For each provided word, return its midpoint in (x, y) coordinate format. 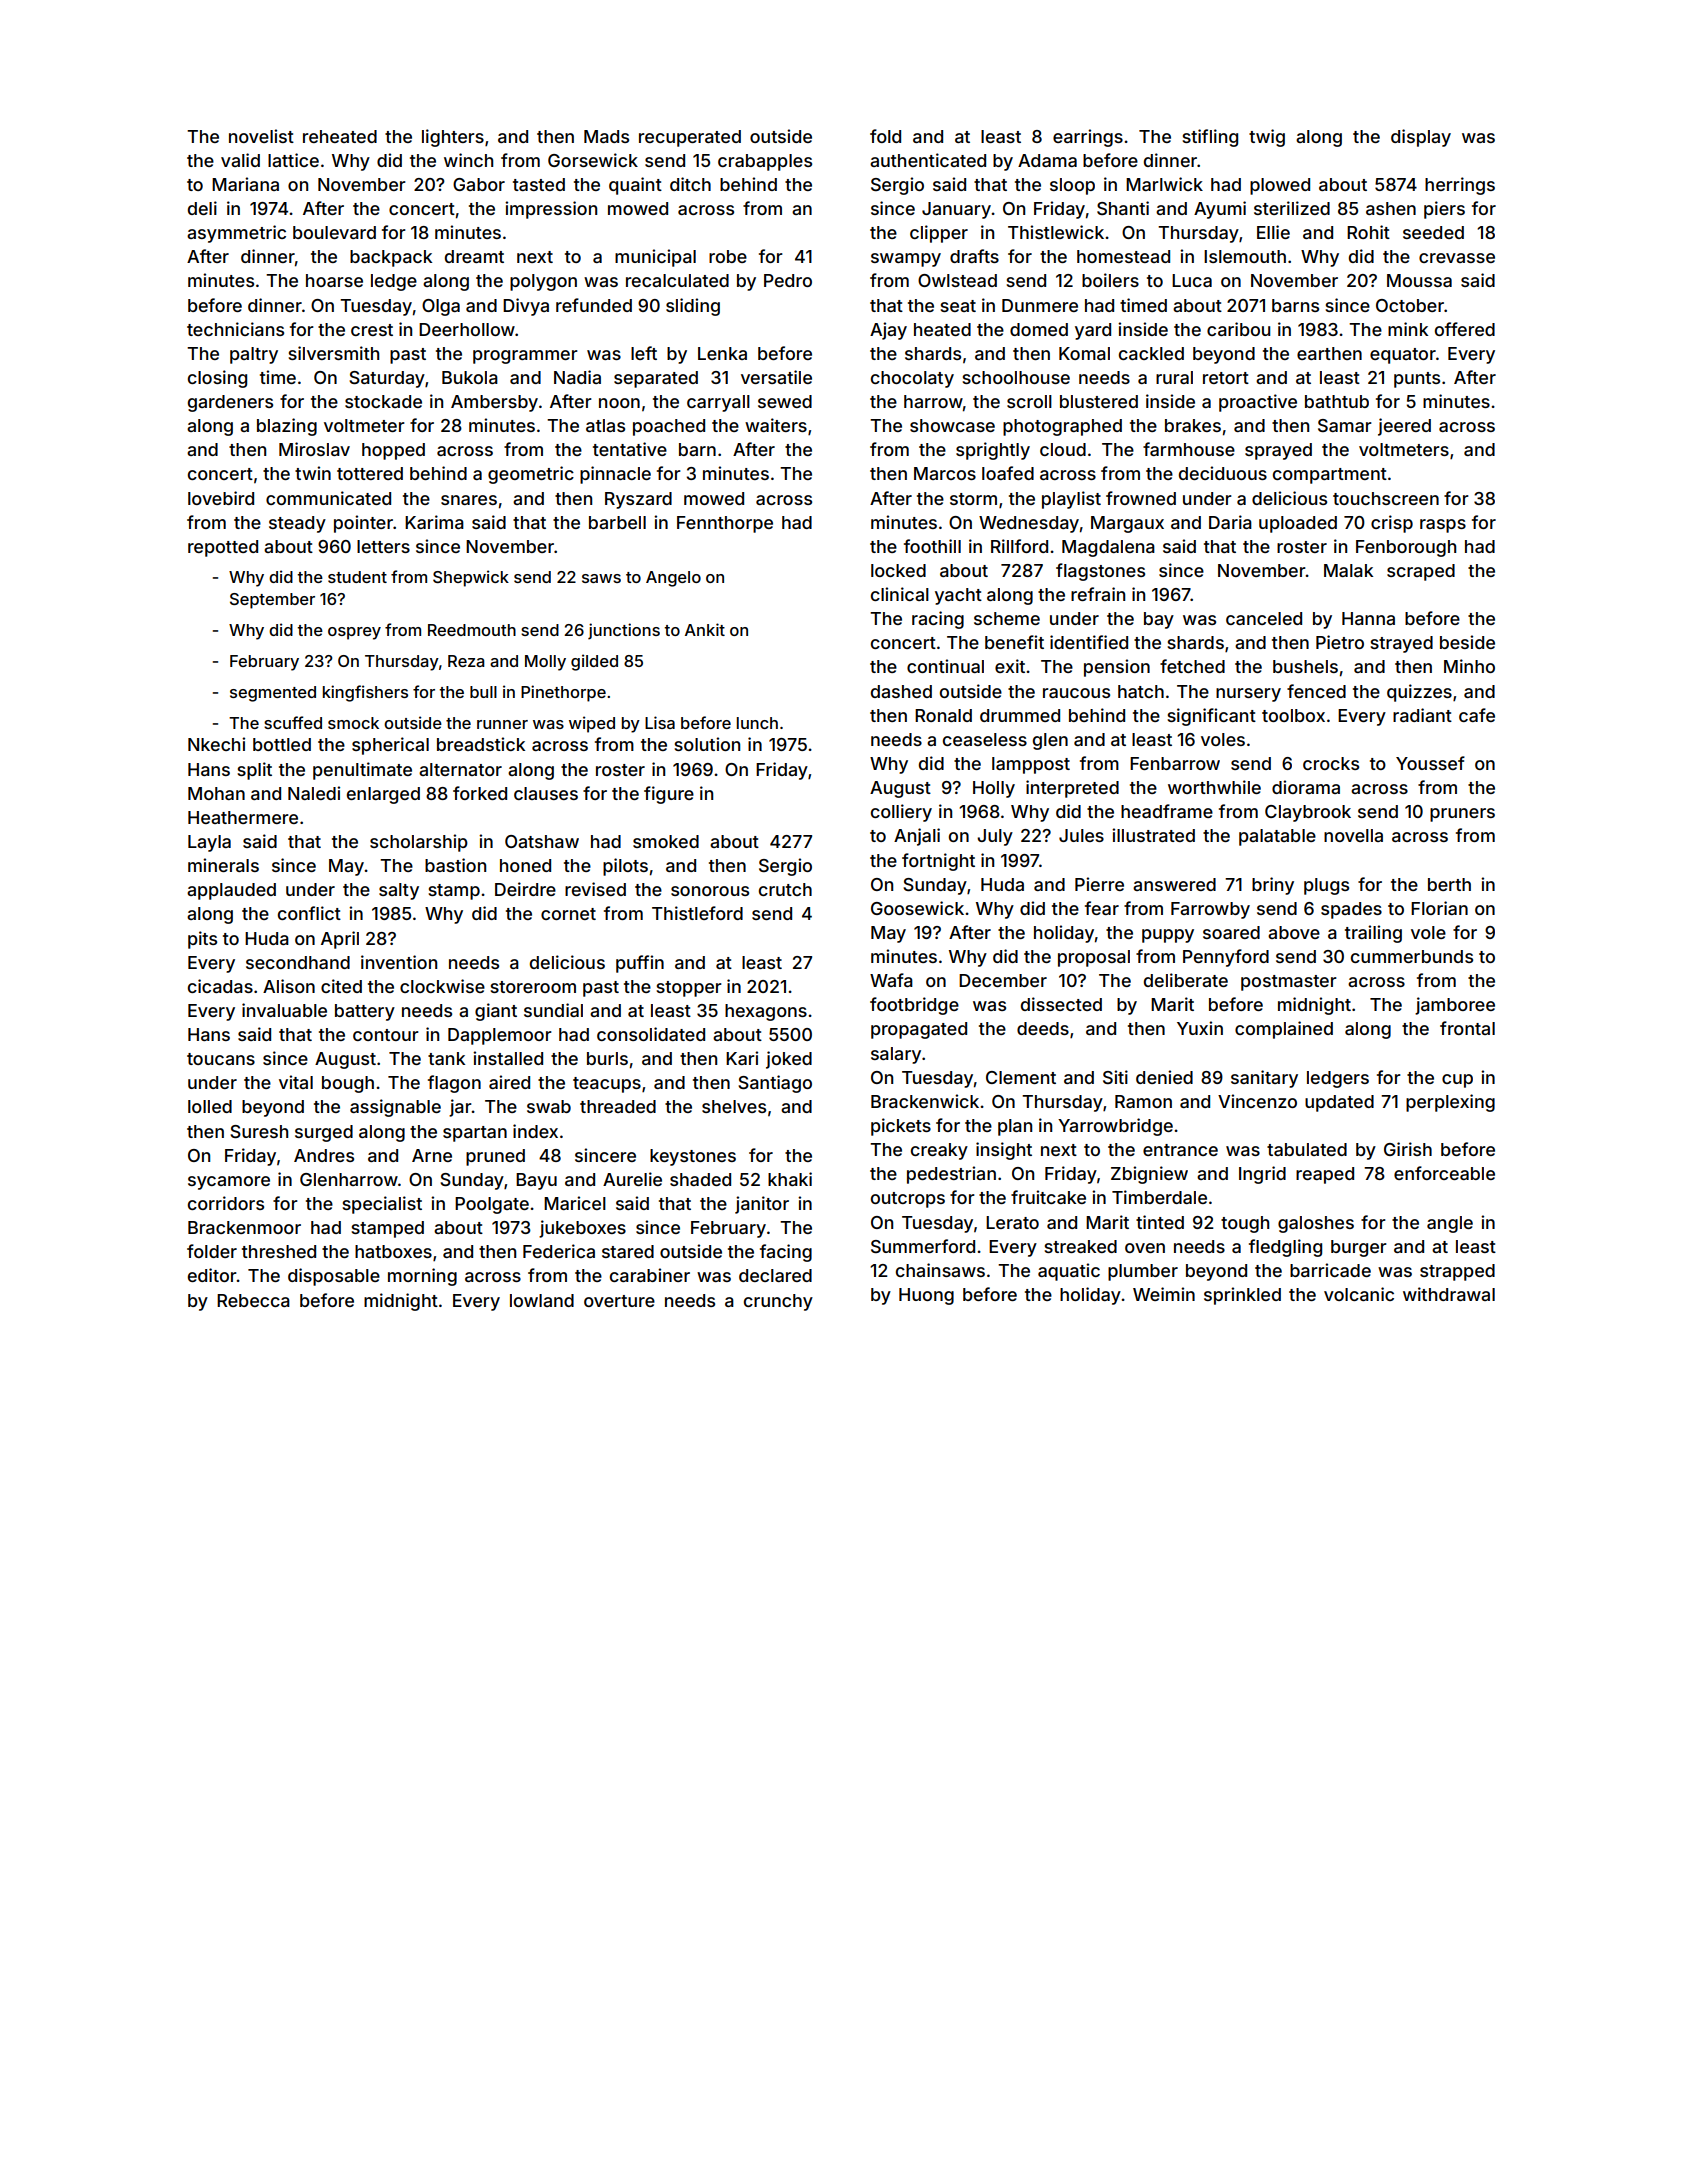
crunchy (778, 1302)
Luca (1192, 280)
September (272, 601)
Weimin (1164, 1294)
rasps (1443, 526)
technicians (235, 329)
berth (1449, 884)
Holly (994, 789)
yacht (958, 596)
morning (422, 1277)
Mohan (216, 793)
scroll (1029, 401)
